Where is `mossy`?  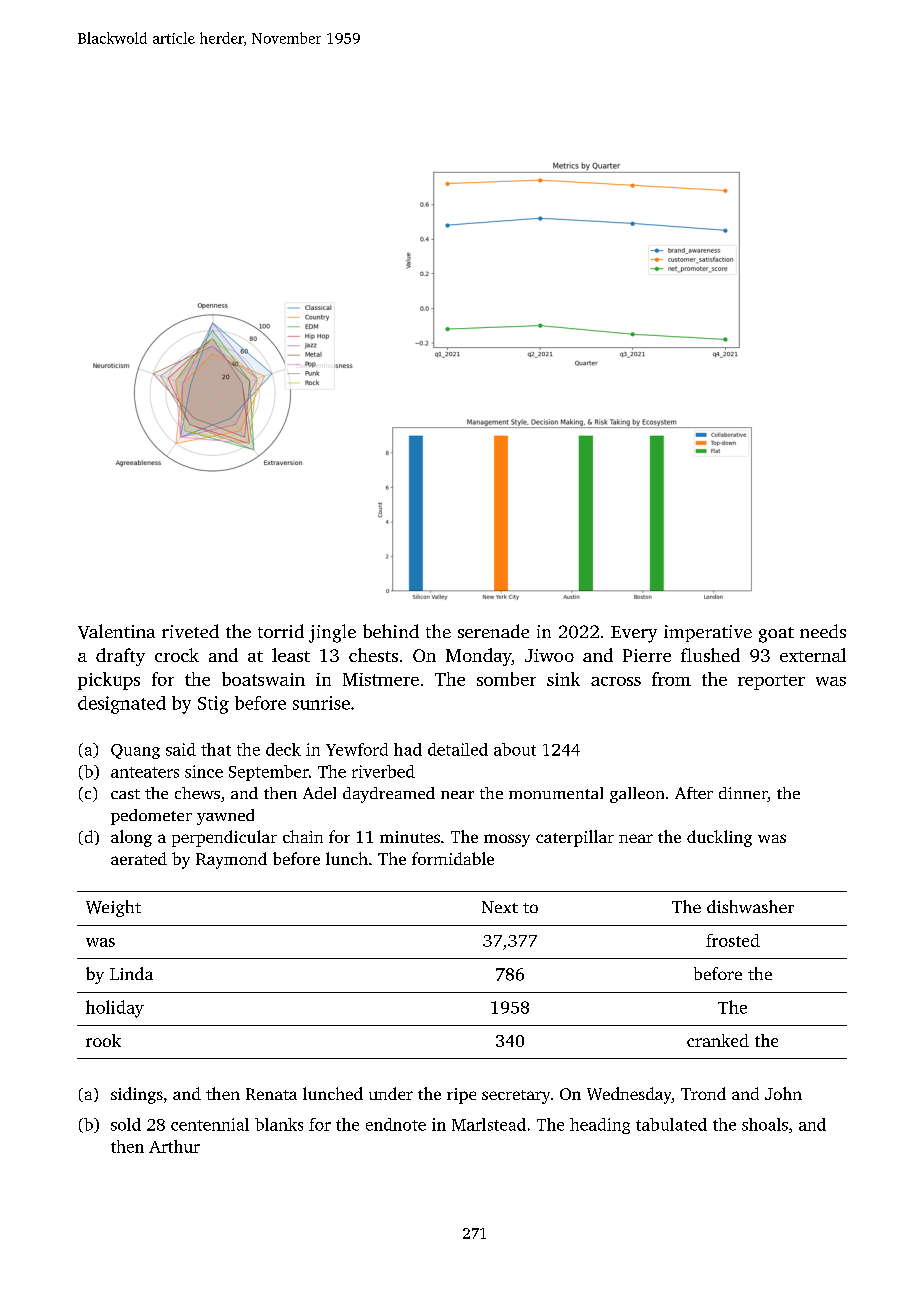
mossy is located at coordinates (507, 840).
